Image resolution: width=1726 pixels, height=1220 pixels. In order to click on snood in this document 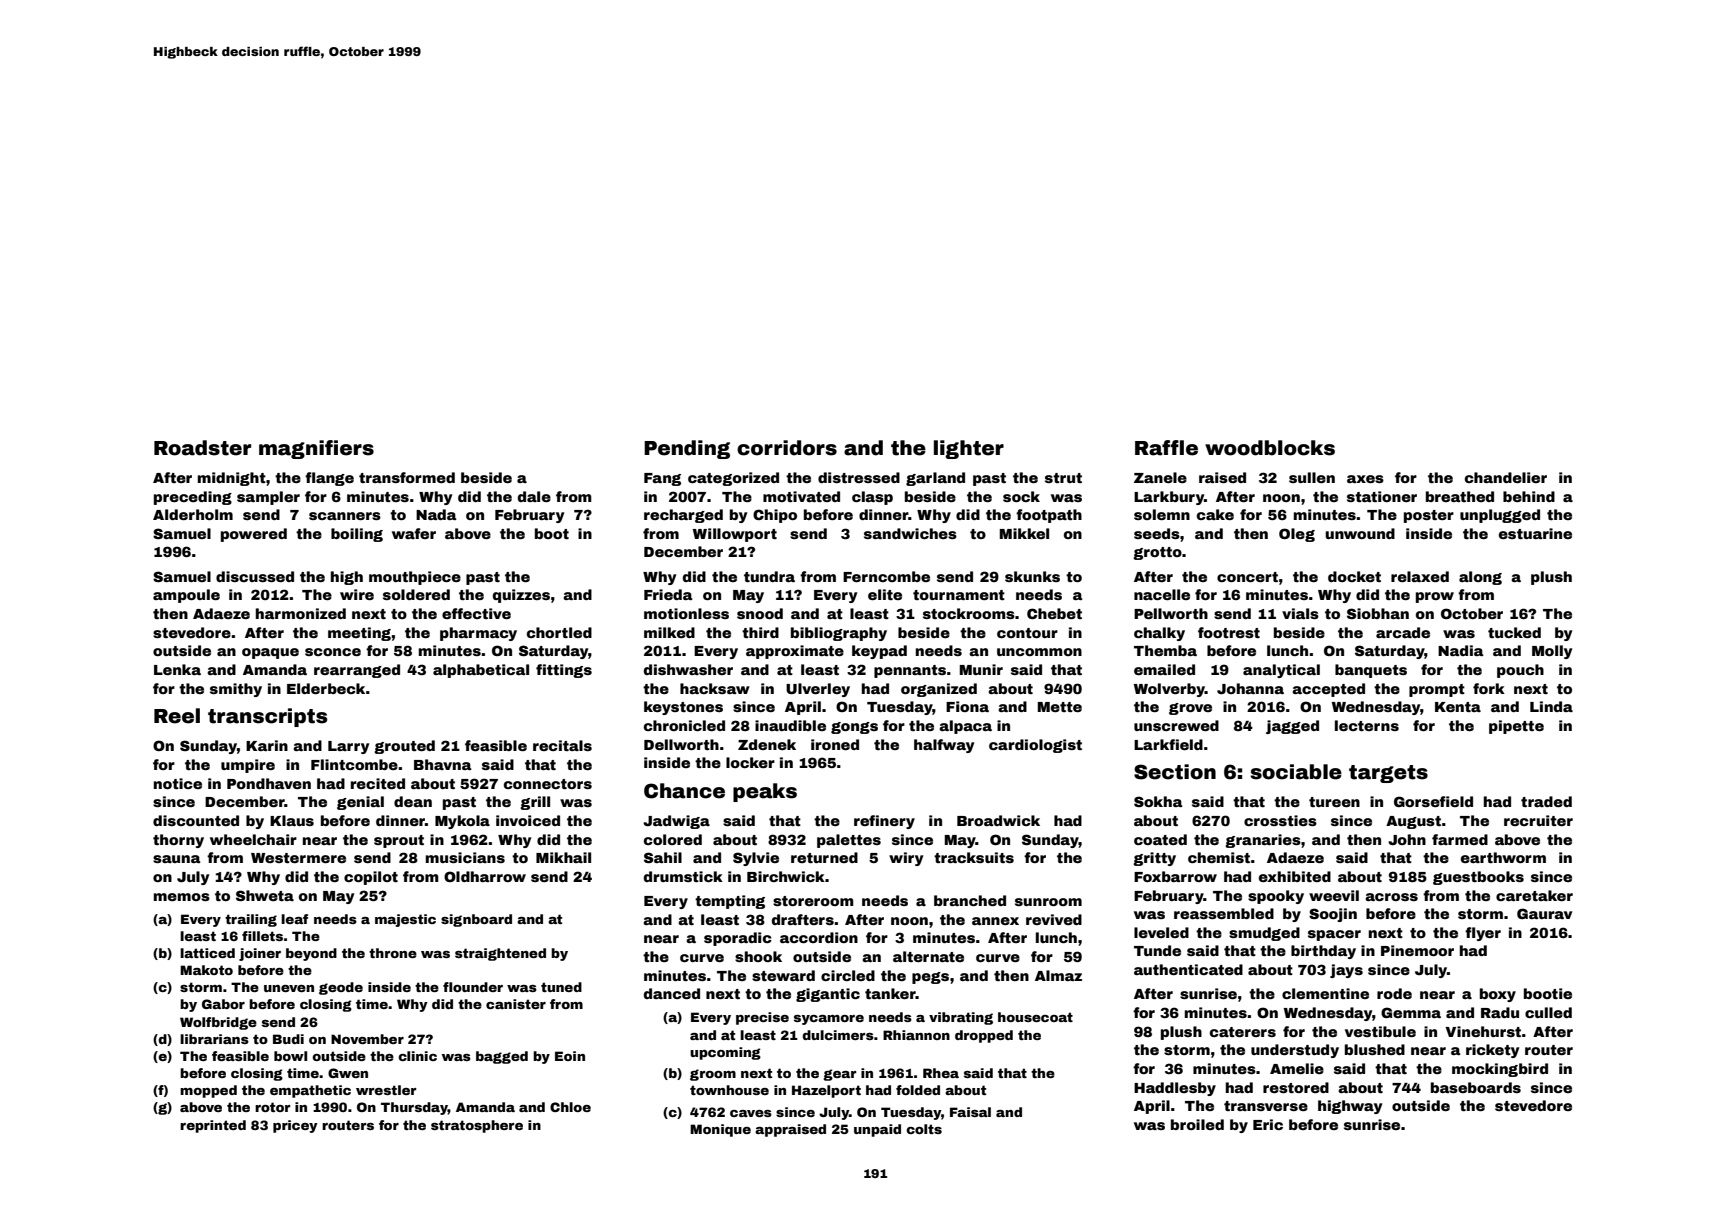, I will do `click(760, 613)`.
